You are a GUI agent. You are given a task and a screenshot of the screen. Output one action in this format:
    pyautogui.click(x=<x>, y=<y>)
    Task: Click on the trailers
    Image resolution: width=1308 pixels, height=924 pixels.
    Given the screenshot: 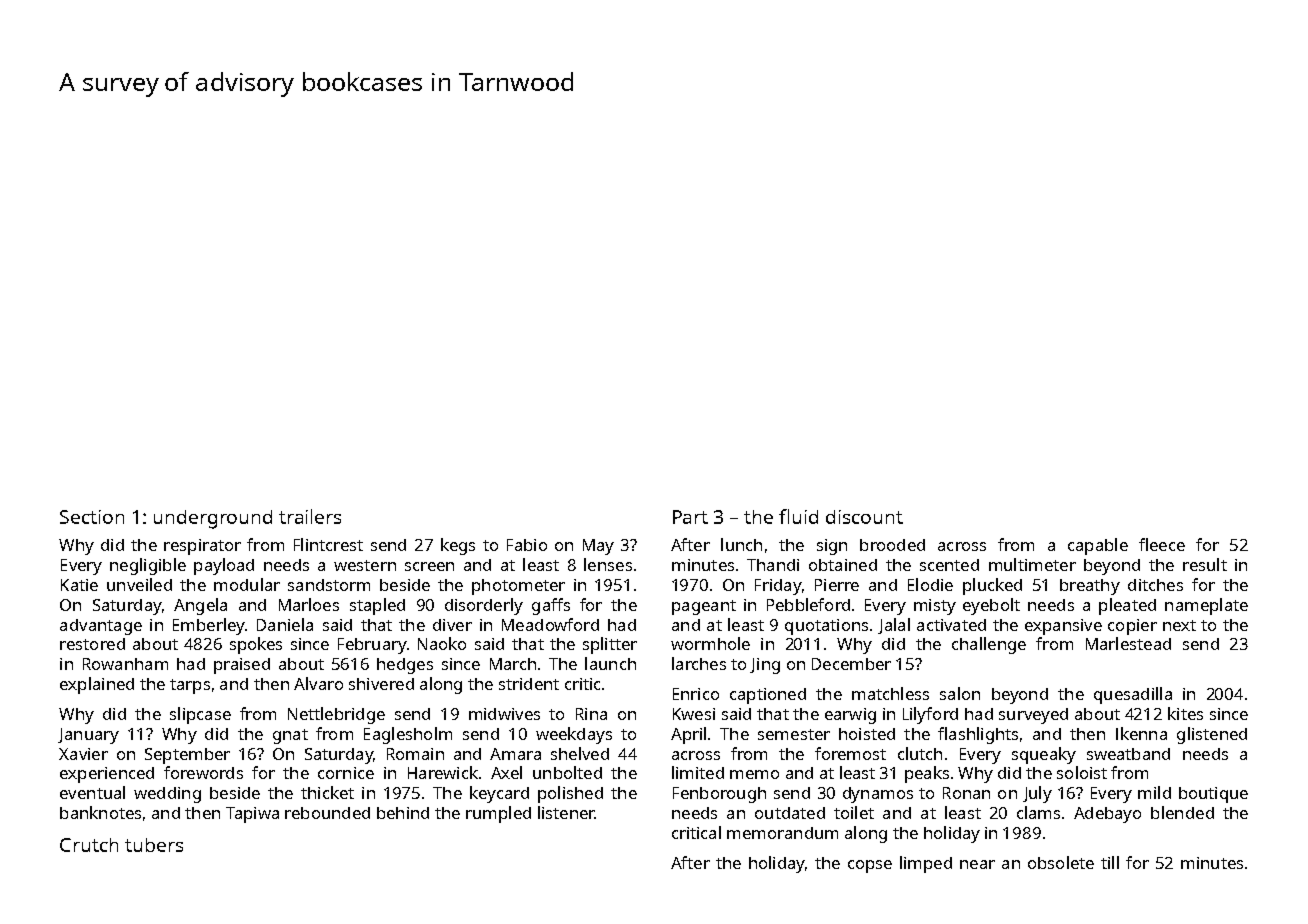 What is the action you would take?
    pyautogui.click(x=310, y=516)
